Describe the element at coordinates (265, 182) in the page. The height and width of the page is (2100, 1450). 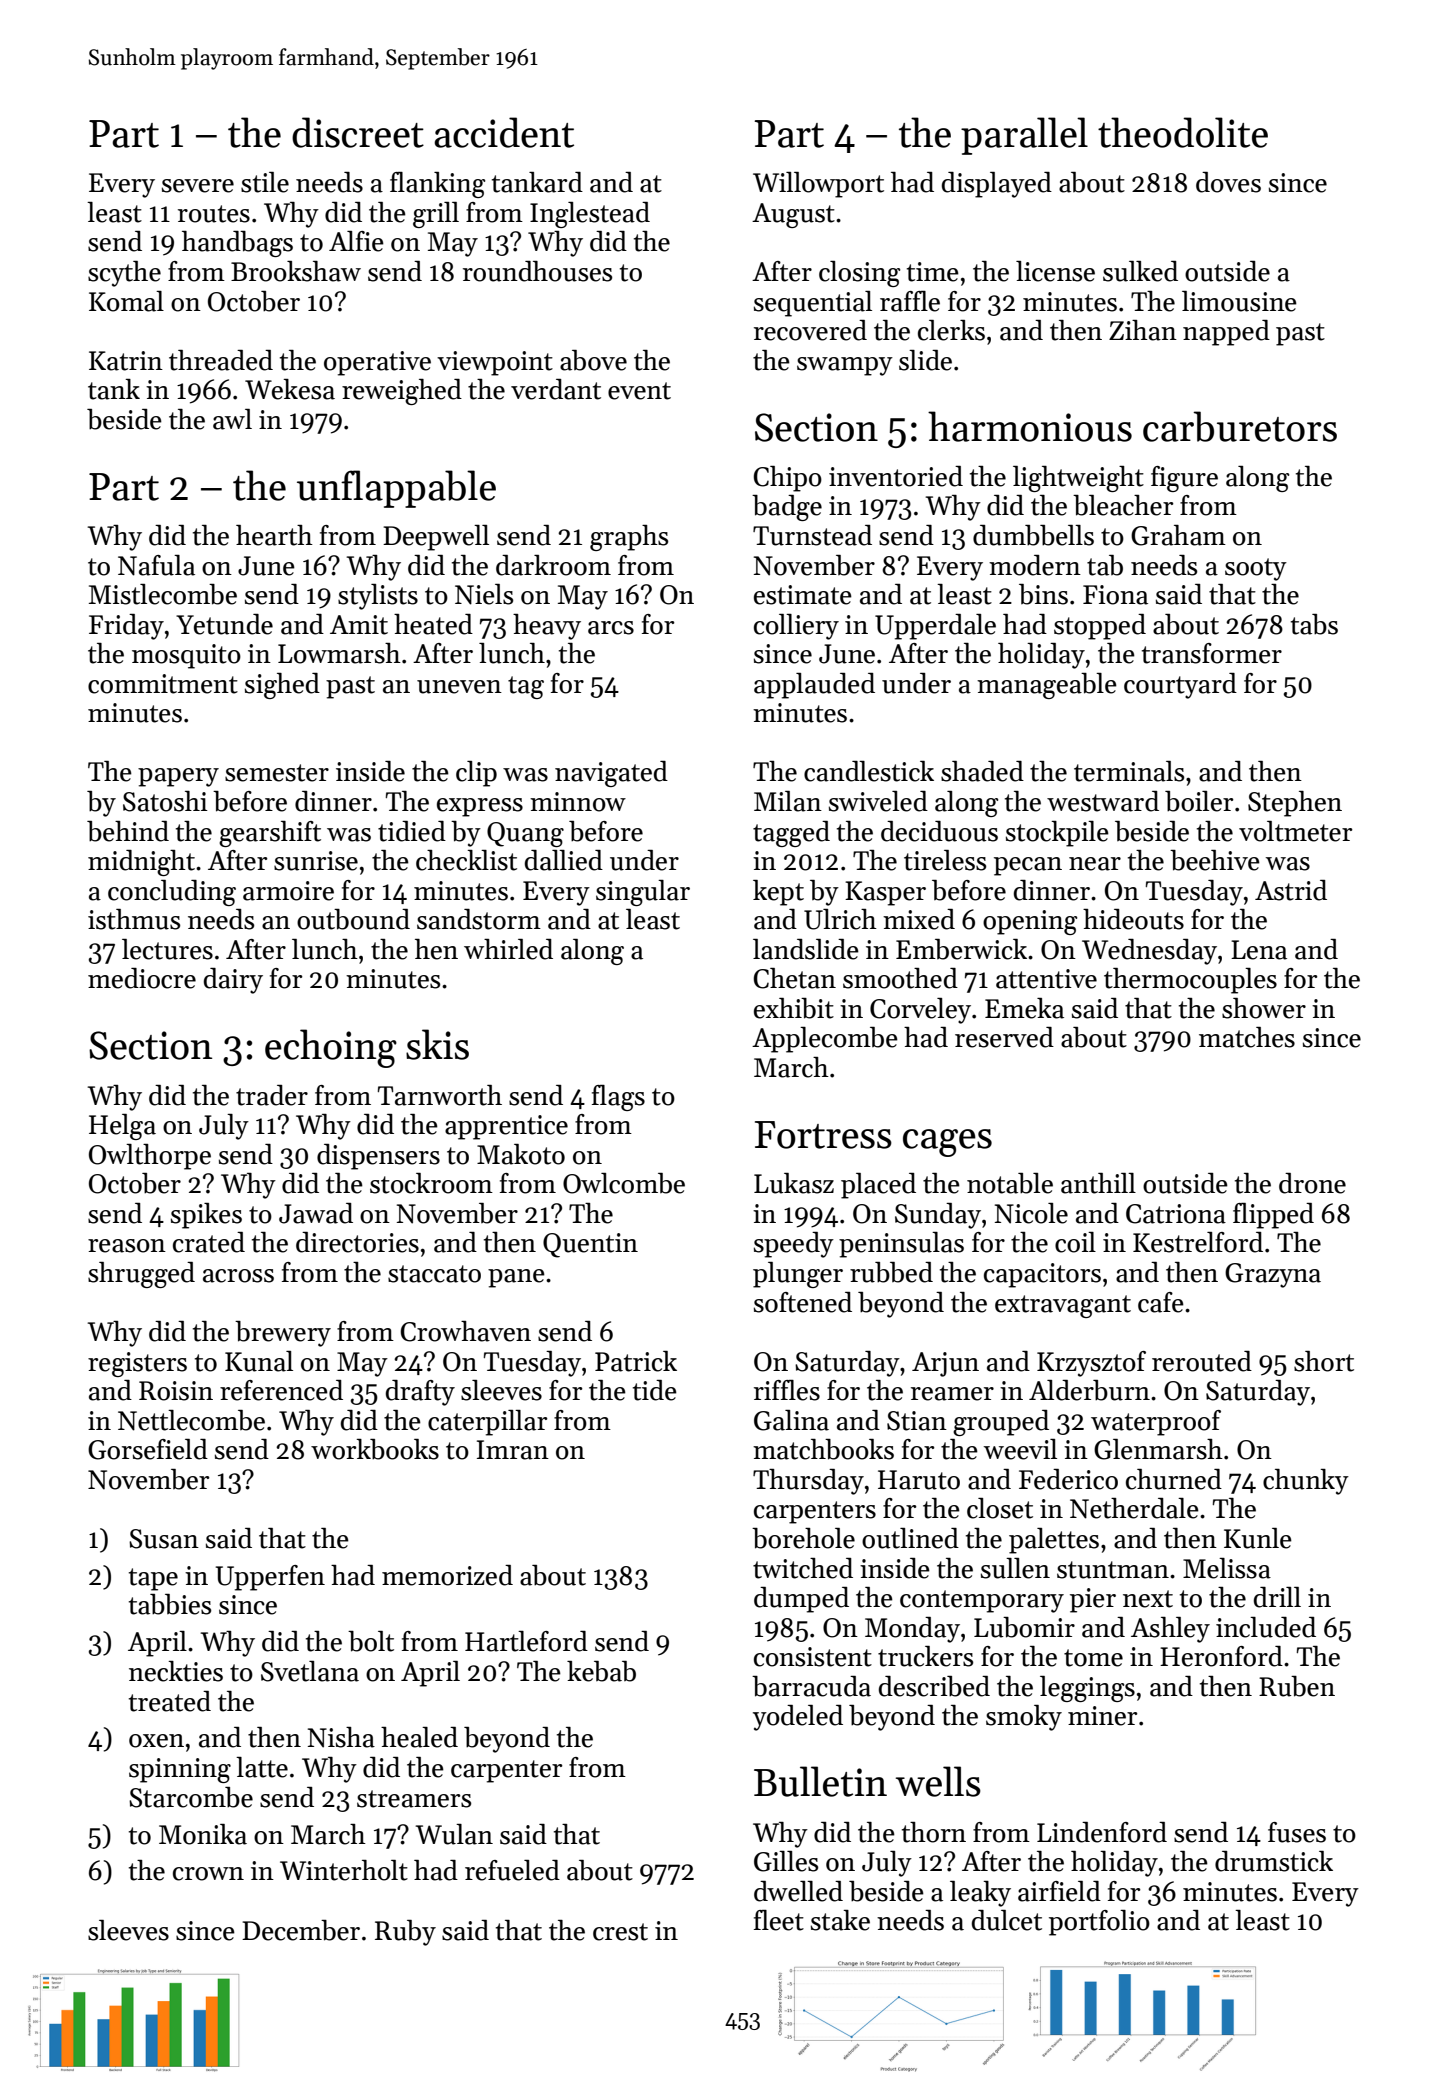
I see `stile` at that location.
